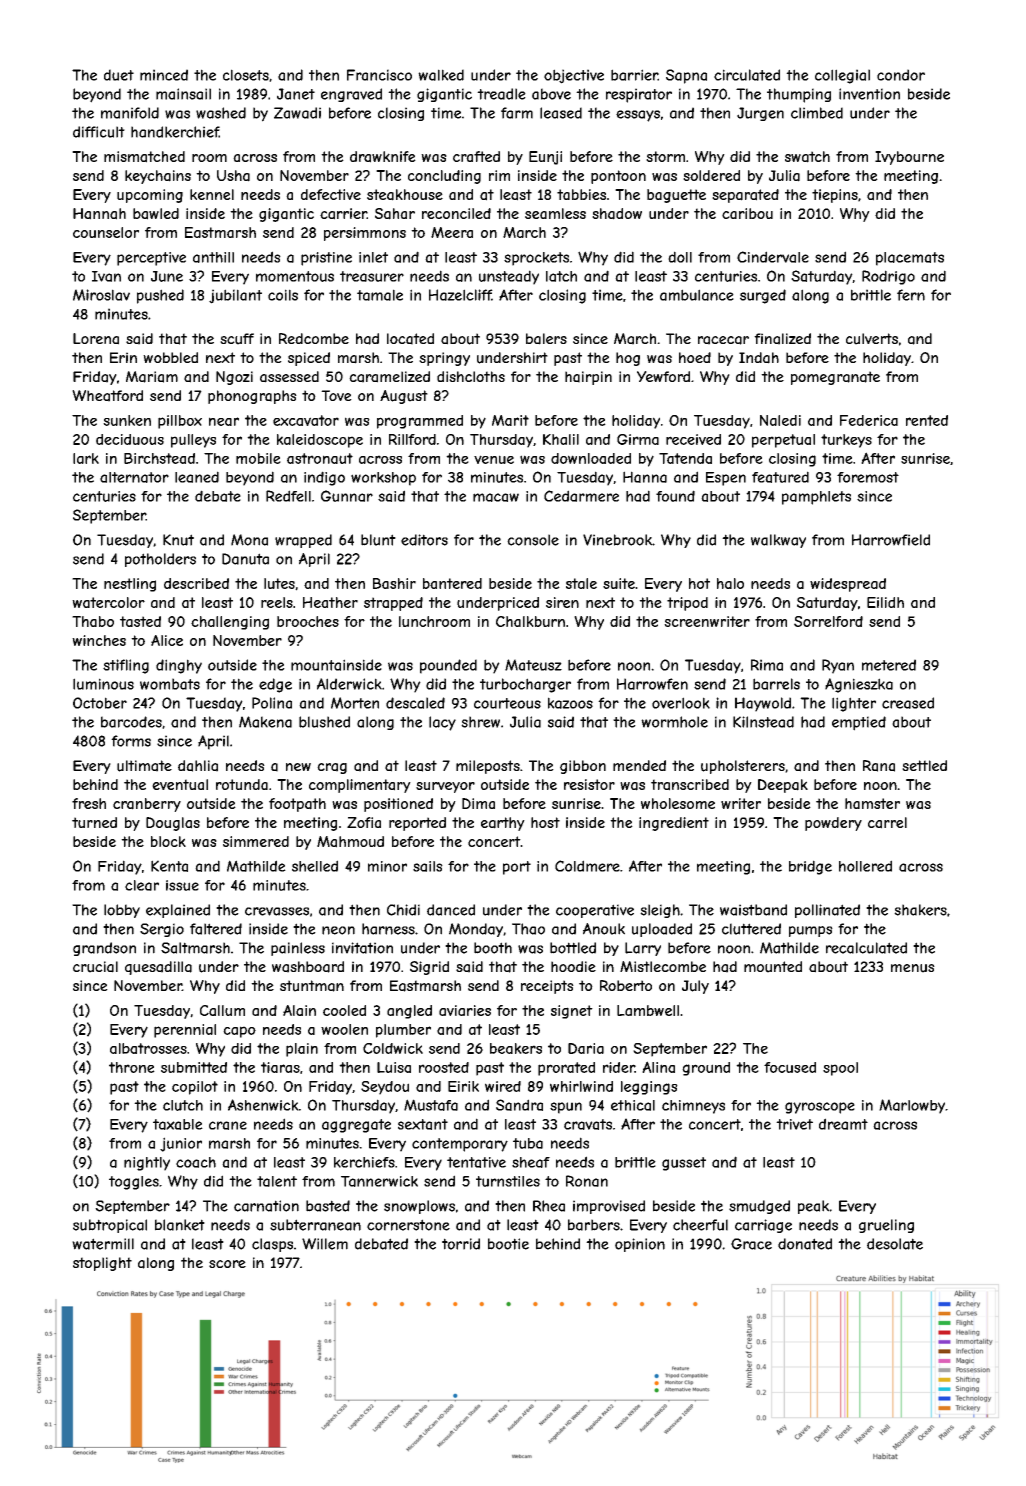 Image resolution: width=1026 pixels, height=1486 pixels. Describe the element at coordinates (509, 277) in the document. I see `unsteady` at that location.
